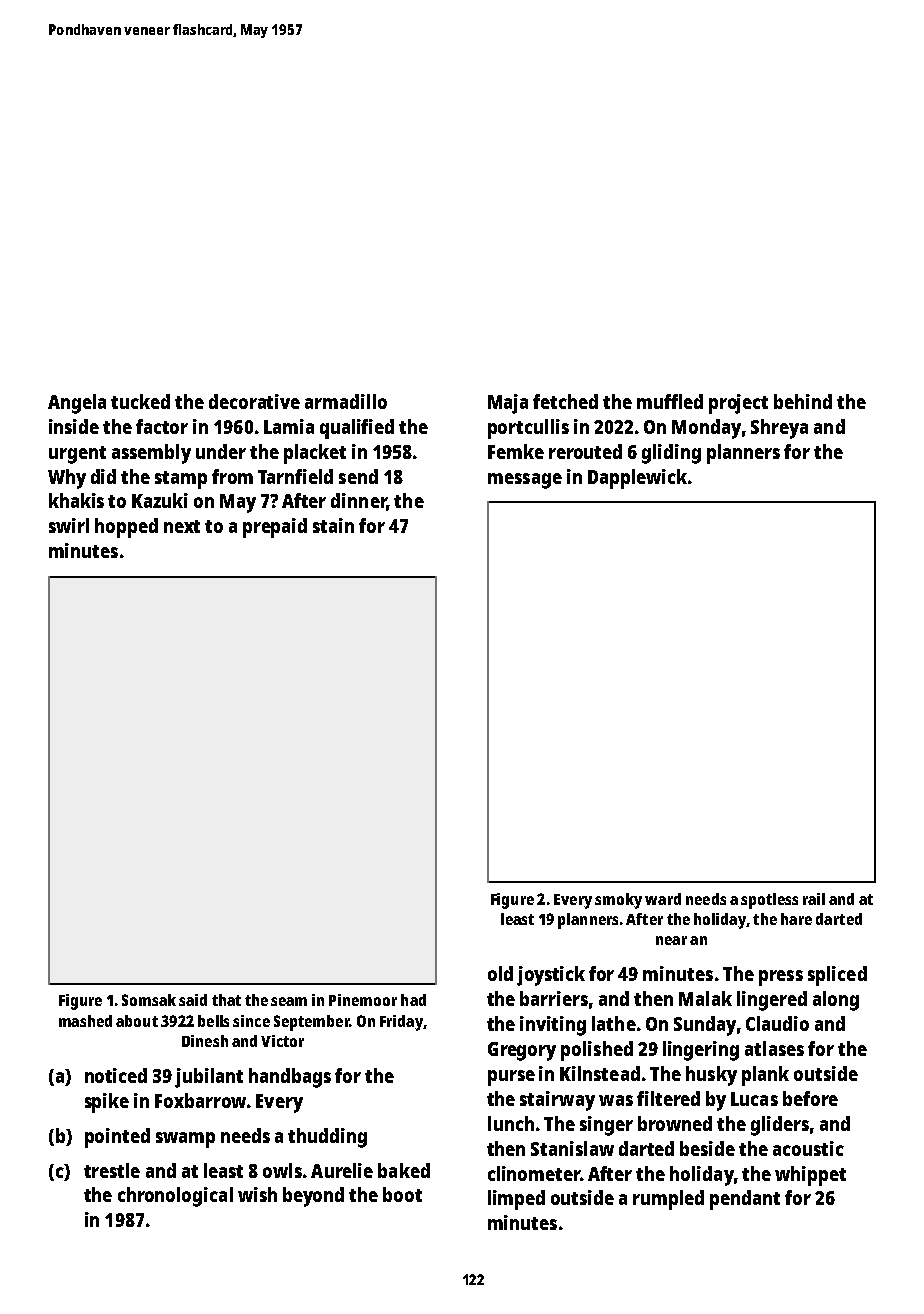 Image resolution: width=924 pixels, height=1314 pixels. What do you see at coordinates (140, 401) in the screenshot?
I see `tucked` at bounding box center [140, 401].
